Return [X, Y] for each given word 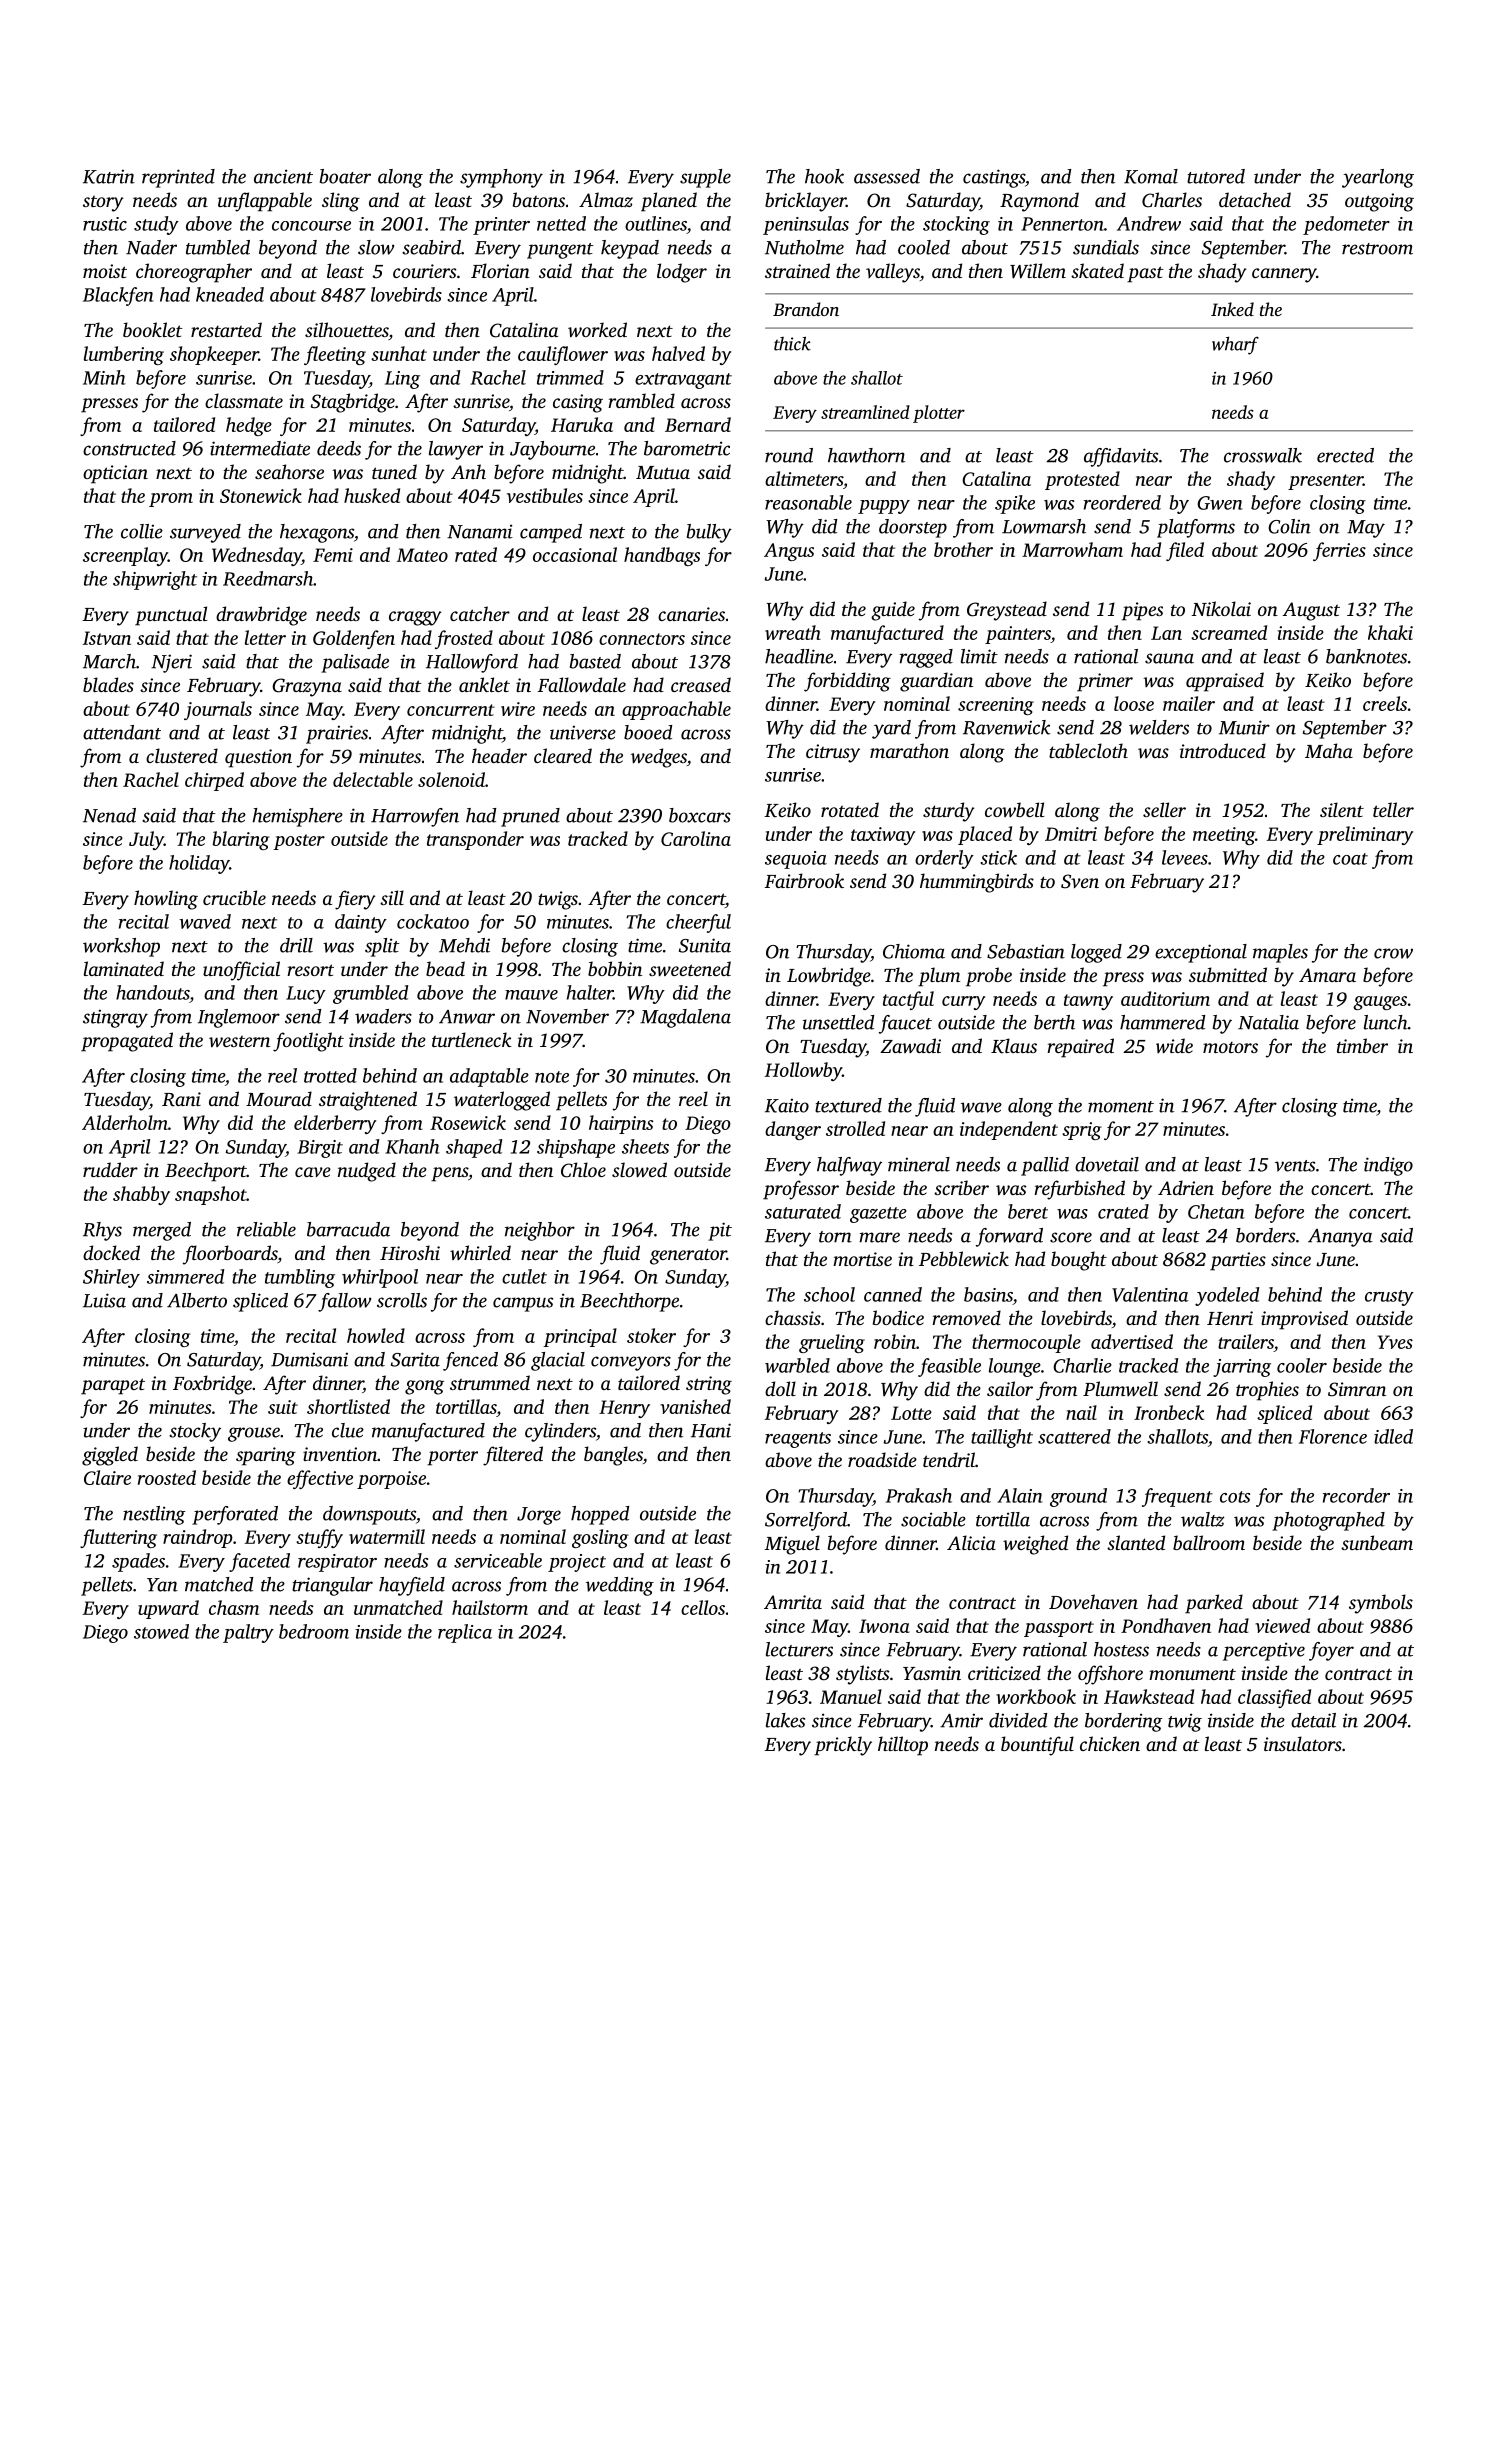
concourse [311, 226]
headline [799, 656]
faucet [905, 1024]
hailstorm [490, 1607]
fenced [470, 1361]
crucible [234, 897]
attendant [122, 732]
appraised [1225, 682]
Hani [711, 1430]
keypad [630, 249]
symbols [1381, 1604]
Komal [1151, 176]
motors [1230, 1047]
